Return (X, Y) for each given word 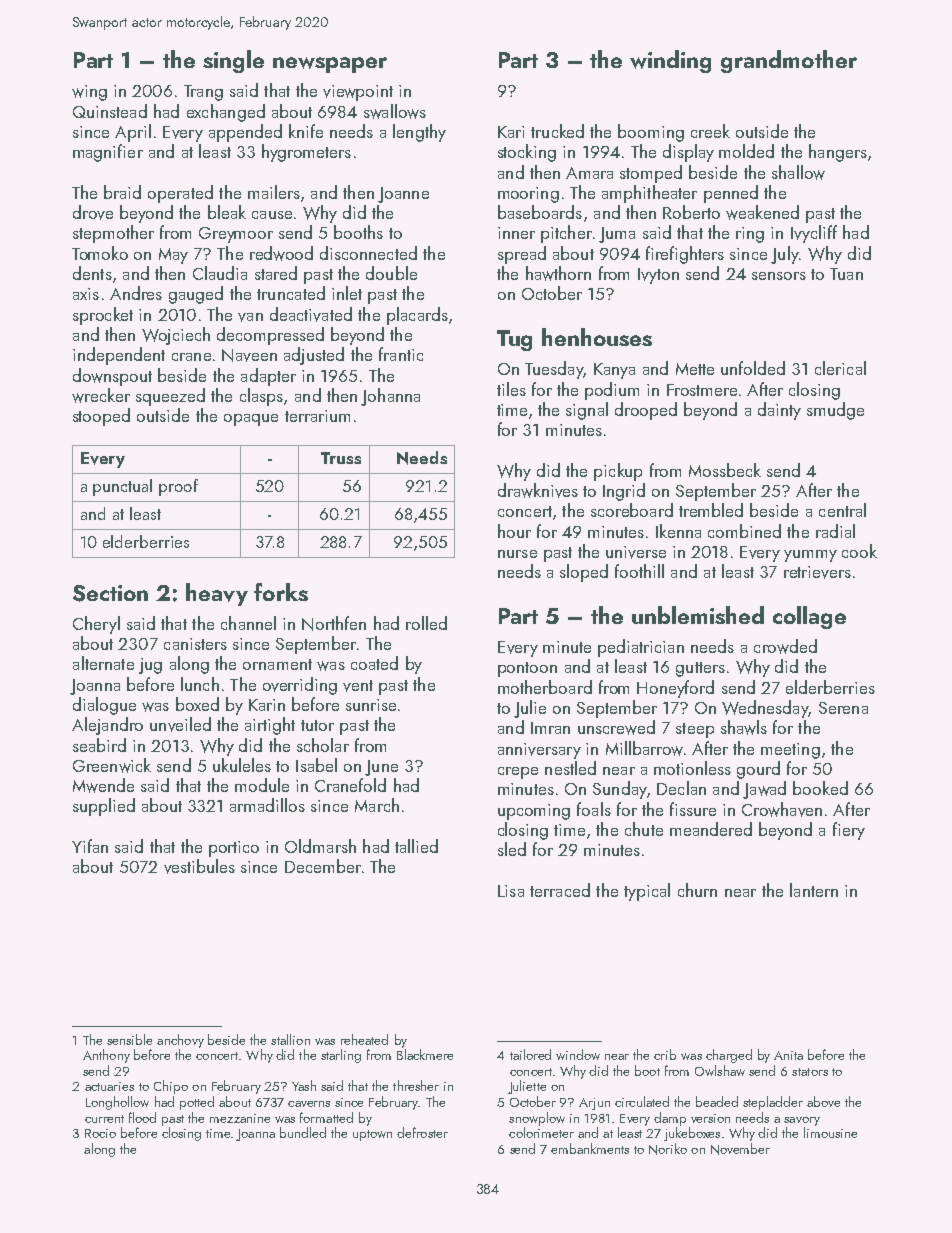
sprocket (103, 316)
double (391, 273)
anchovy (180, 1041)
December (323, 866)
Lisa (511, 891)
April (133, 133)
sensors (779, 276)
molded (746, 151)
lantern (814, 890)
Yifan (90, 846)
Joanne (403, 195)
